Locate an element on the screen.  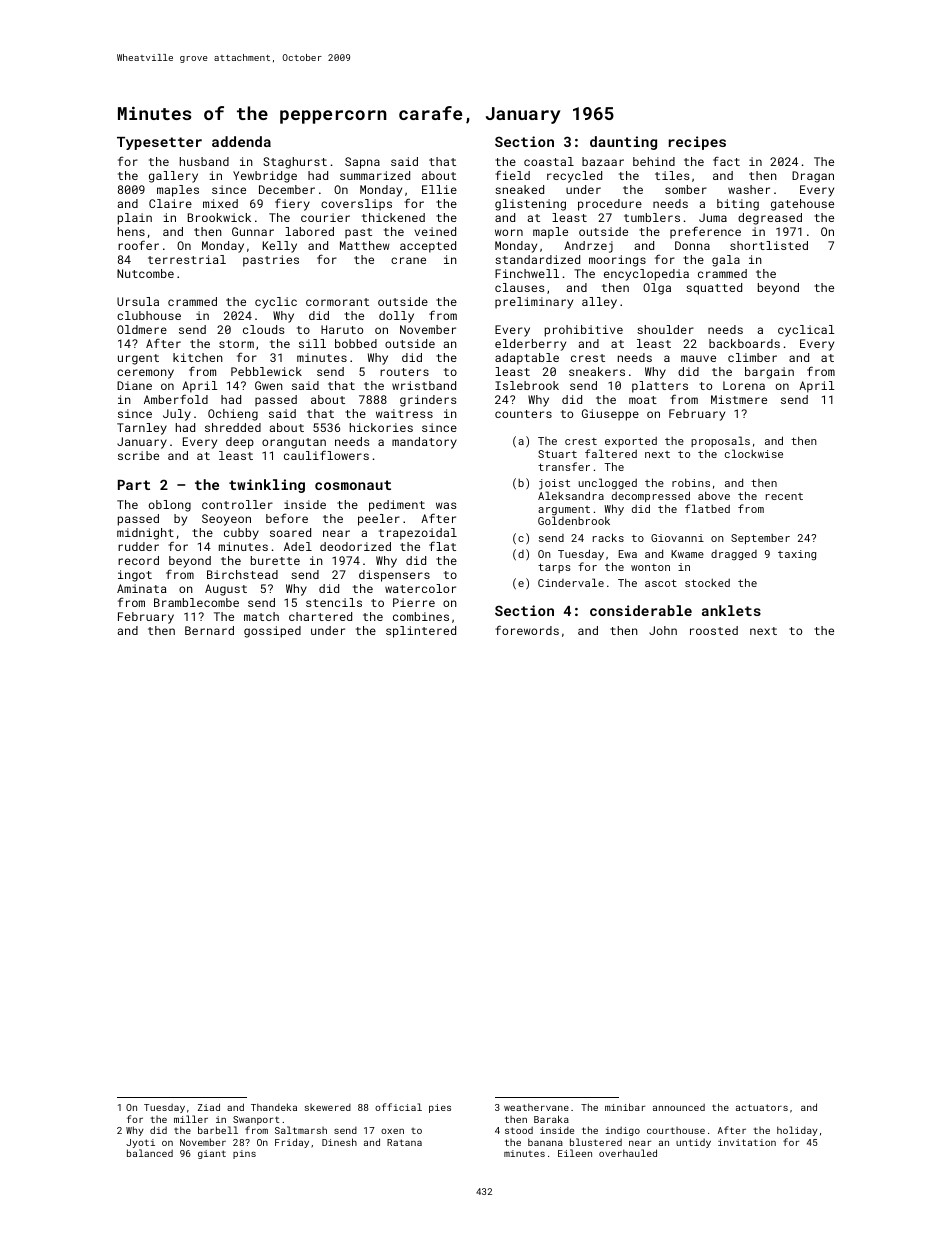
Sapna is located at coordinates (362, 163).
